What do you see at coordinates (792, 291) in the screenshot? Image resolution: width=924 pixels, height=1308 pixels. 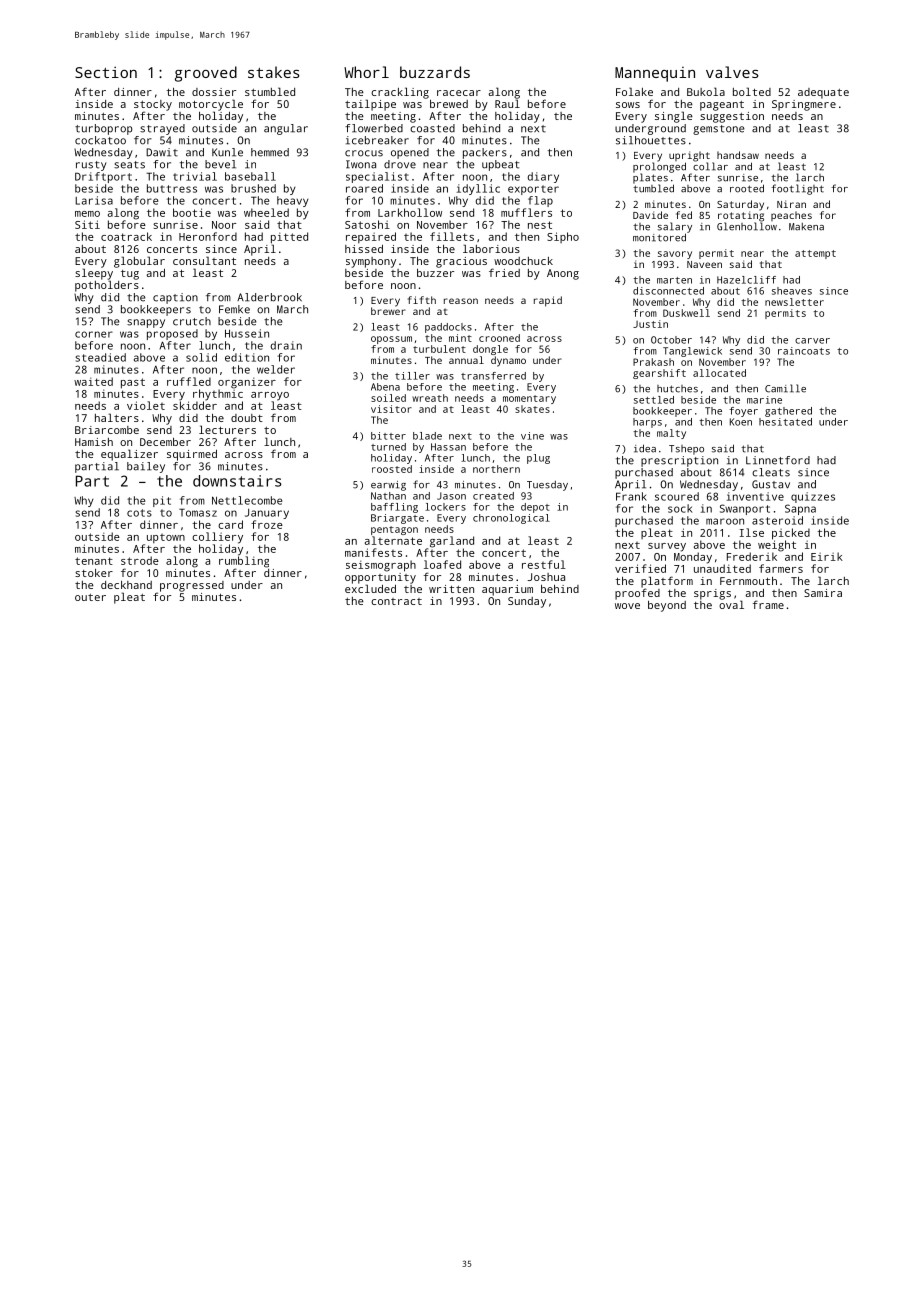 I see `sheaves` at bounding box center [792, 291].
